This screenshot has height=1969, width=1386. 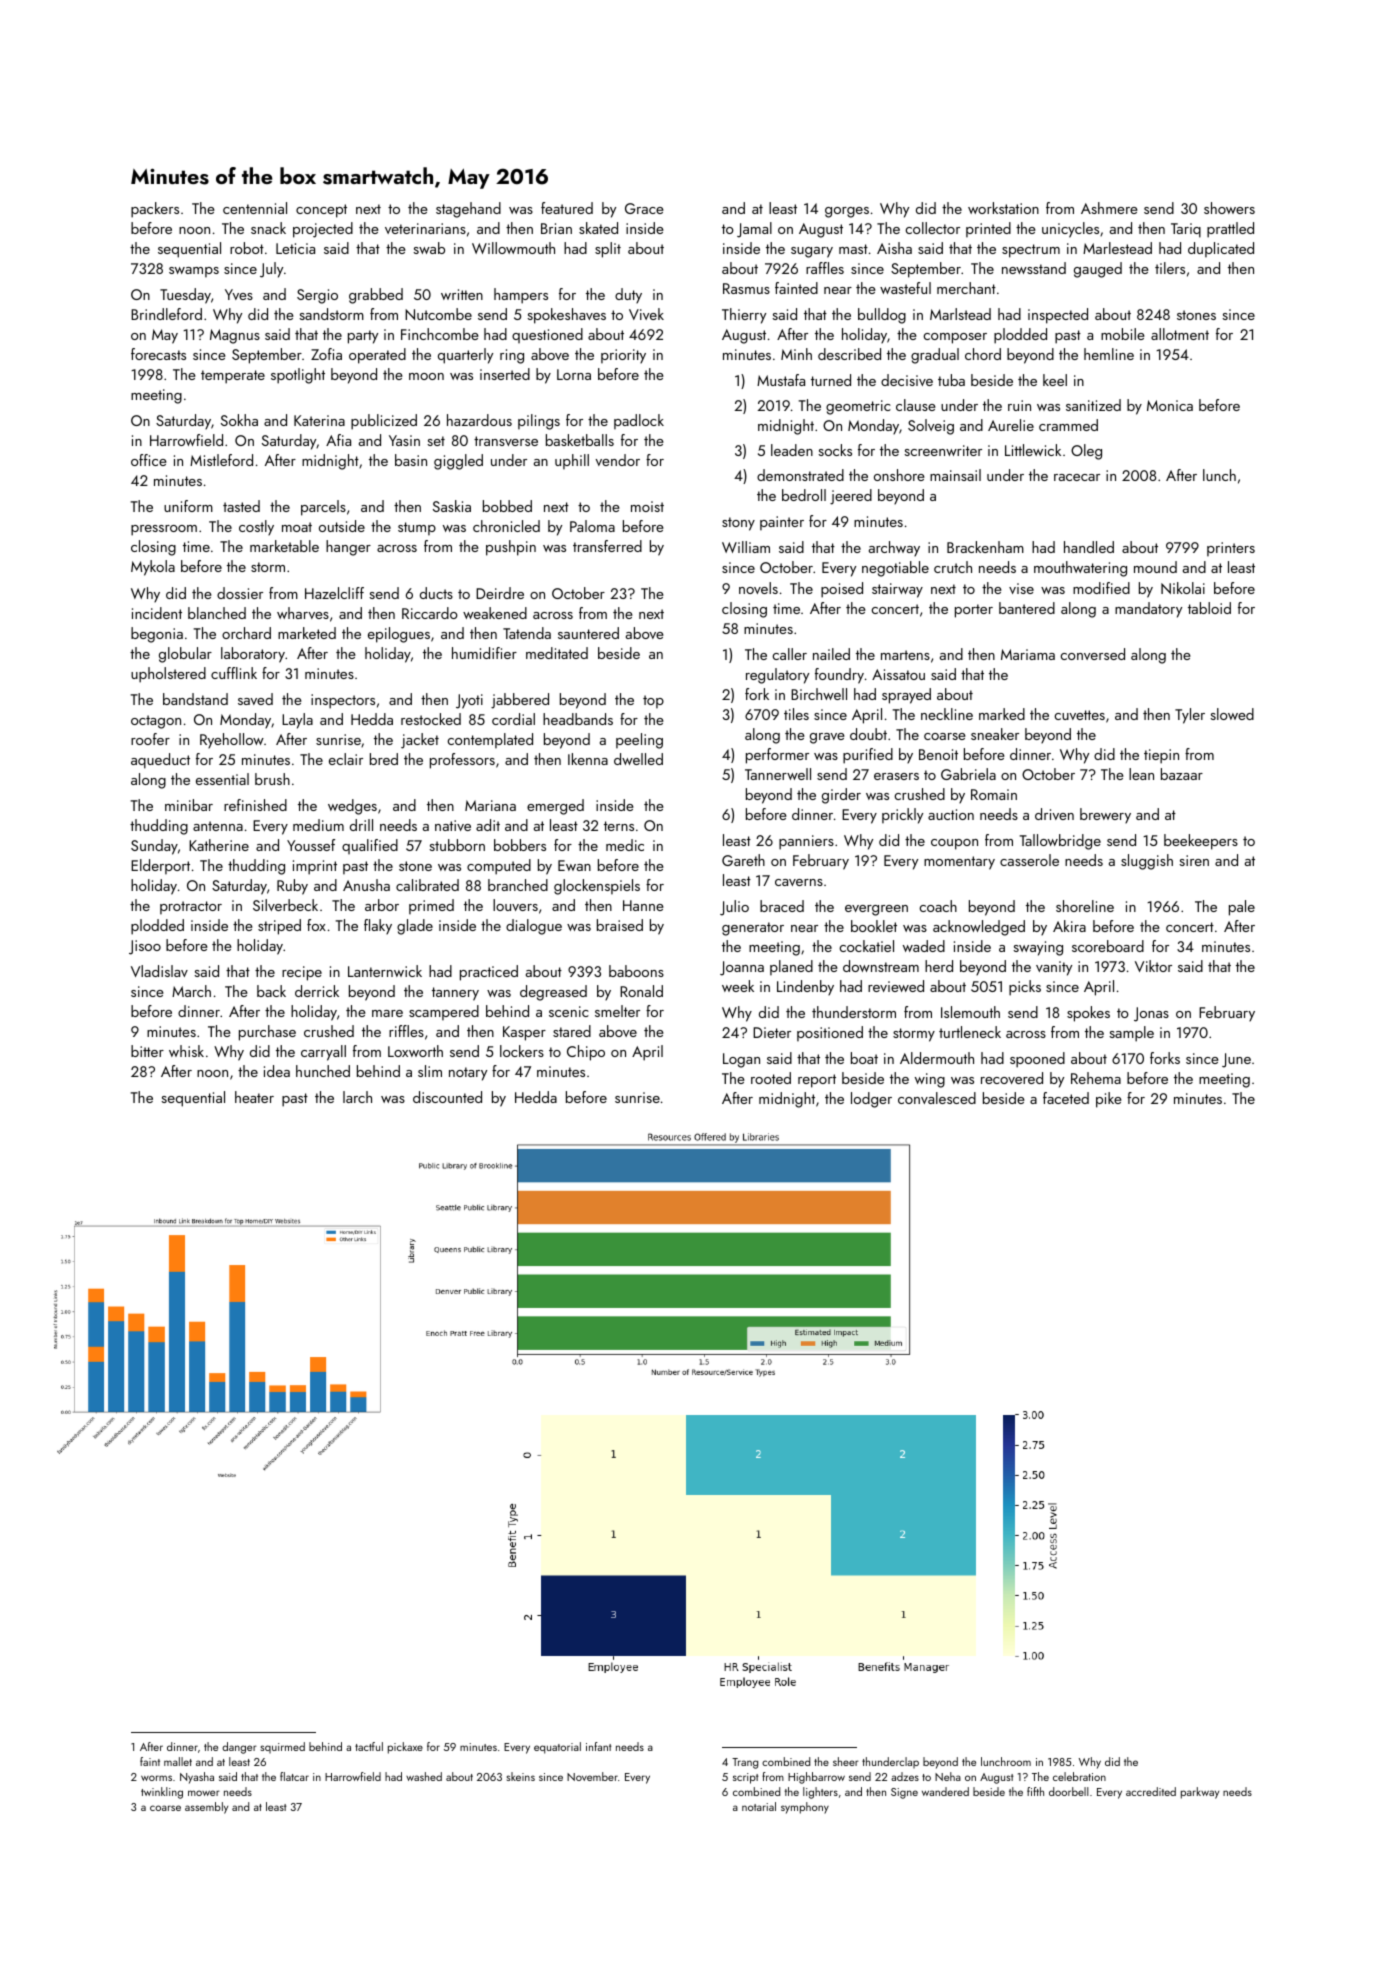 What do you see at coordinates (1003, 208) in the screenshot?
I see `workstation` at bounding box center [1003, 208].
